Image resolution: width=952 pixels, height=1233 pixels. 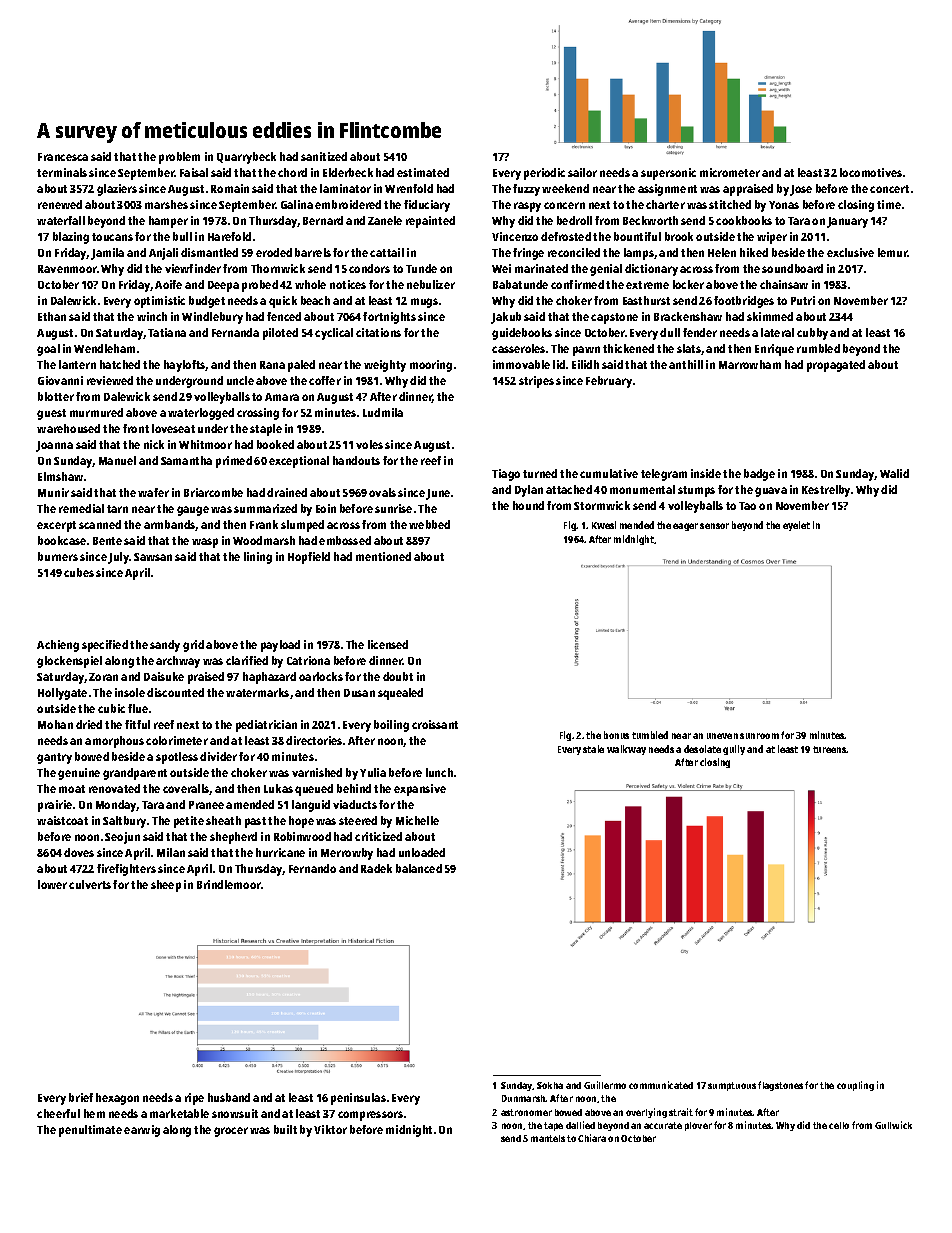 I want to click on glaziers, so click(x=117, y=190).
